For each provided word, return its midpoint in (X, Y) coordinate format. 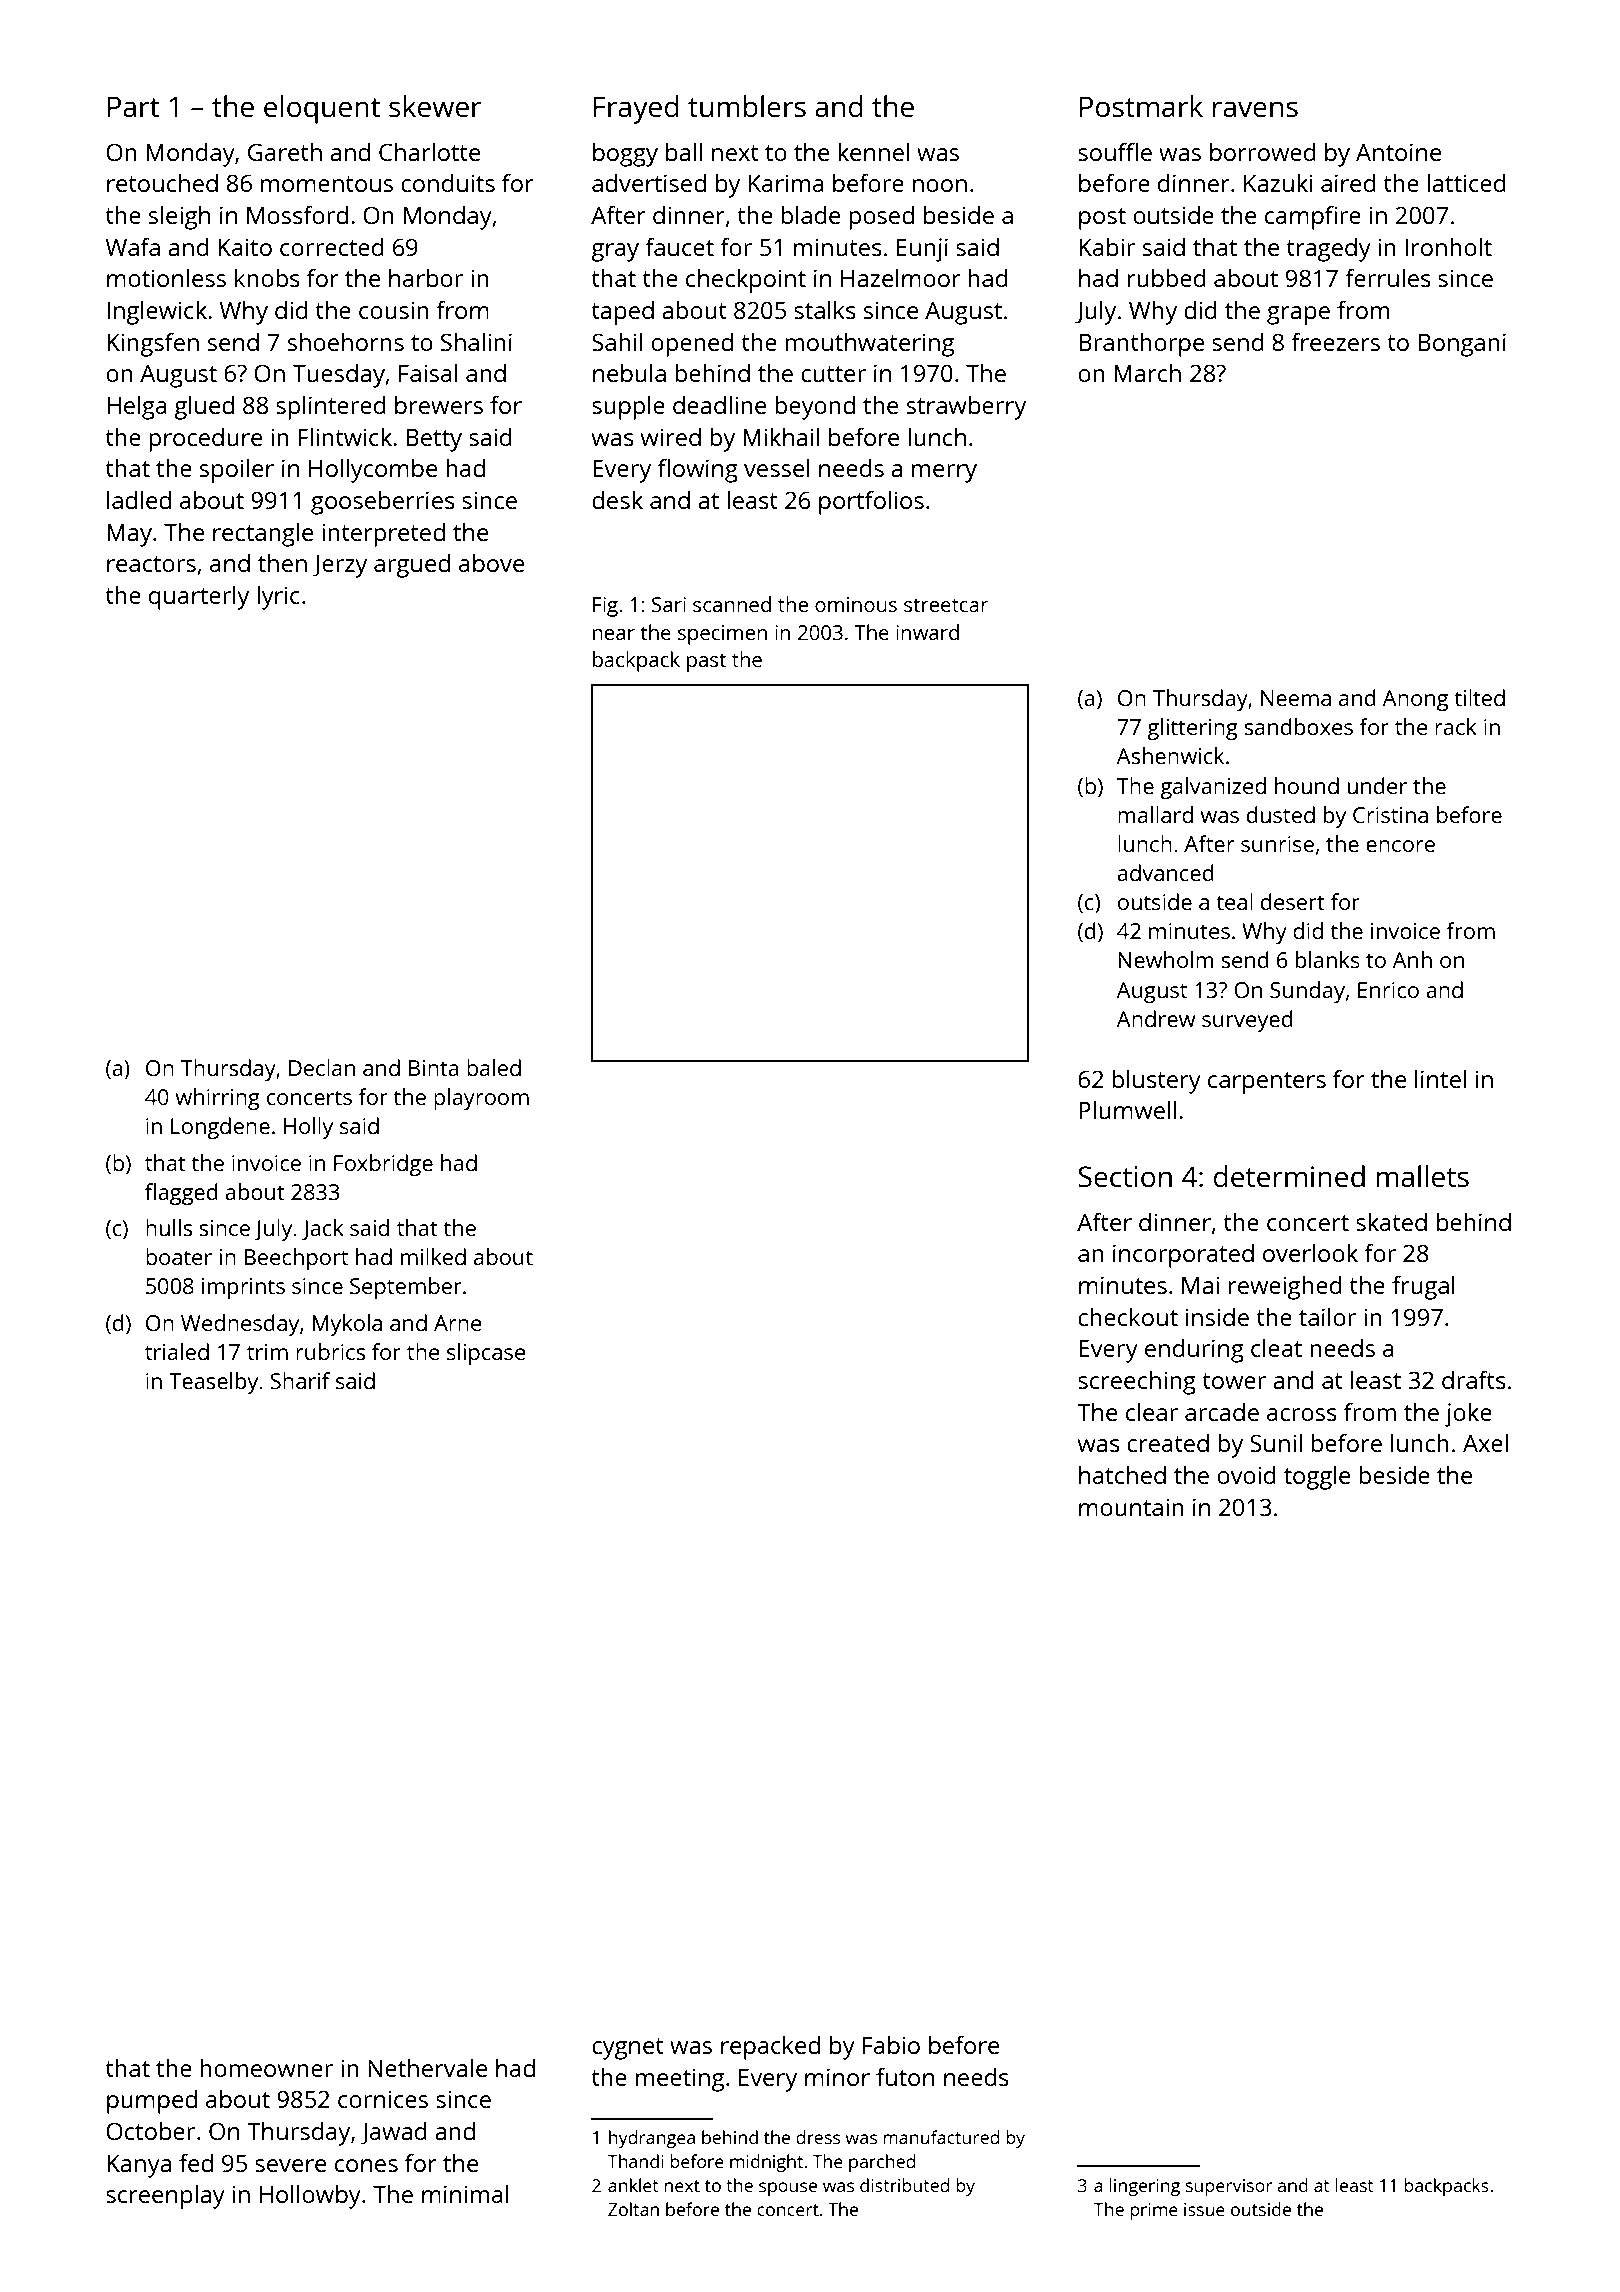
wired (671, 436)
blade (810, 214)
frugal (1423, 1287)
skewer (435, 106)
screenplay (165, 2196)
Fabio (891, 2044)
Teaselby (213, 1383)
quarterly (199, 597)
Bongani (1462, 345)
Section (1125, 1176)
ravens (1255, 109)
